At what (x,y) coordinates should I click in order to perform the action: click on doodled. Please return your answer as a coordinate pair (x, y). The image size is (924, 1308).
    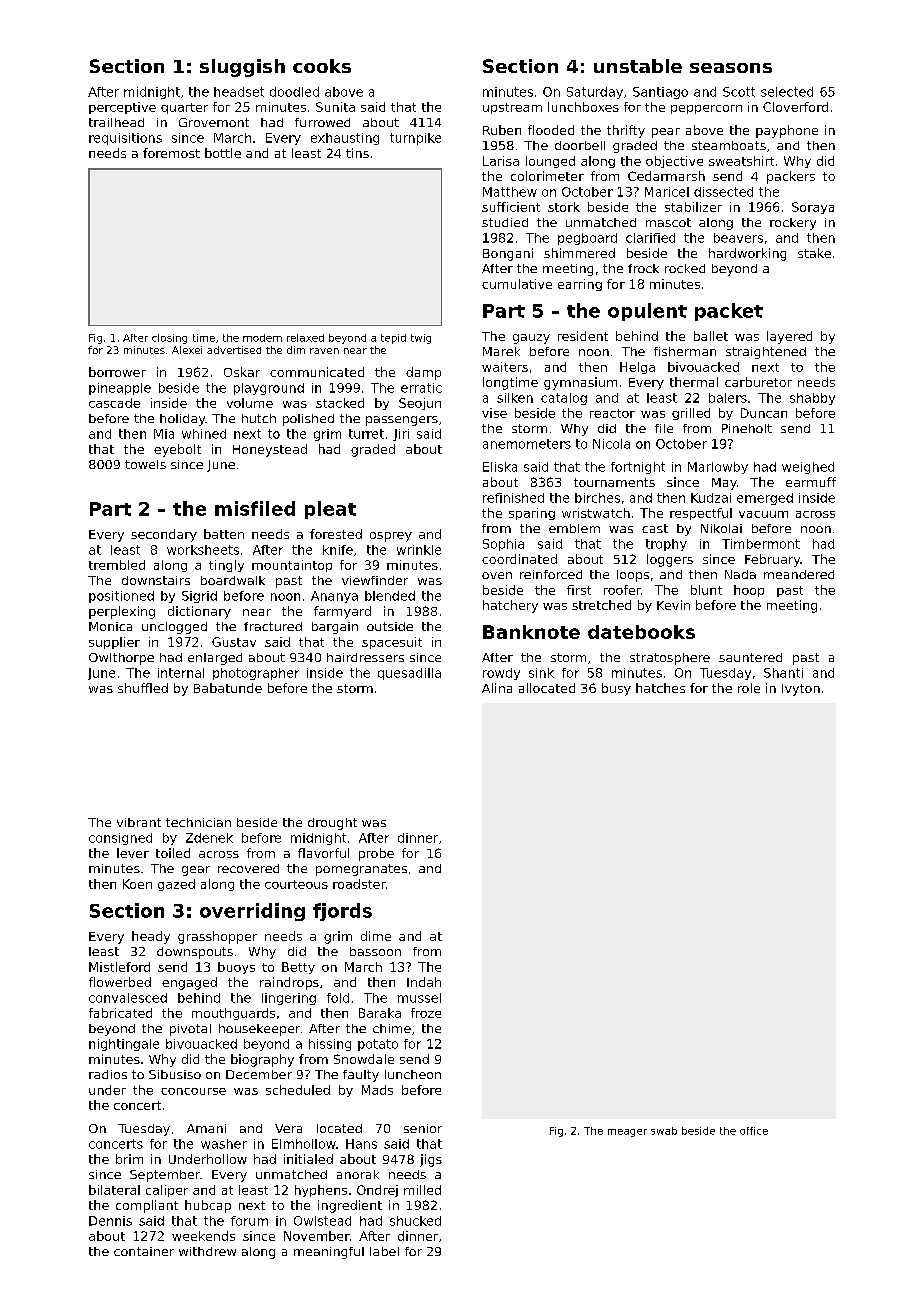
    Looking at the image, I should click on (294, 92).
